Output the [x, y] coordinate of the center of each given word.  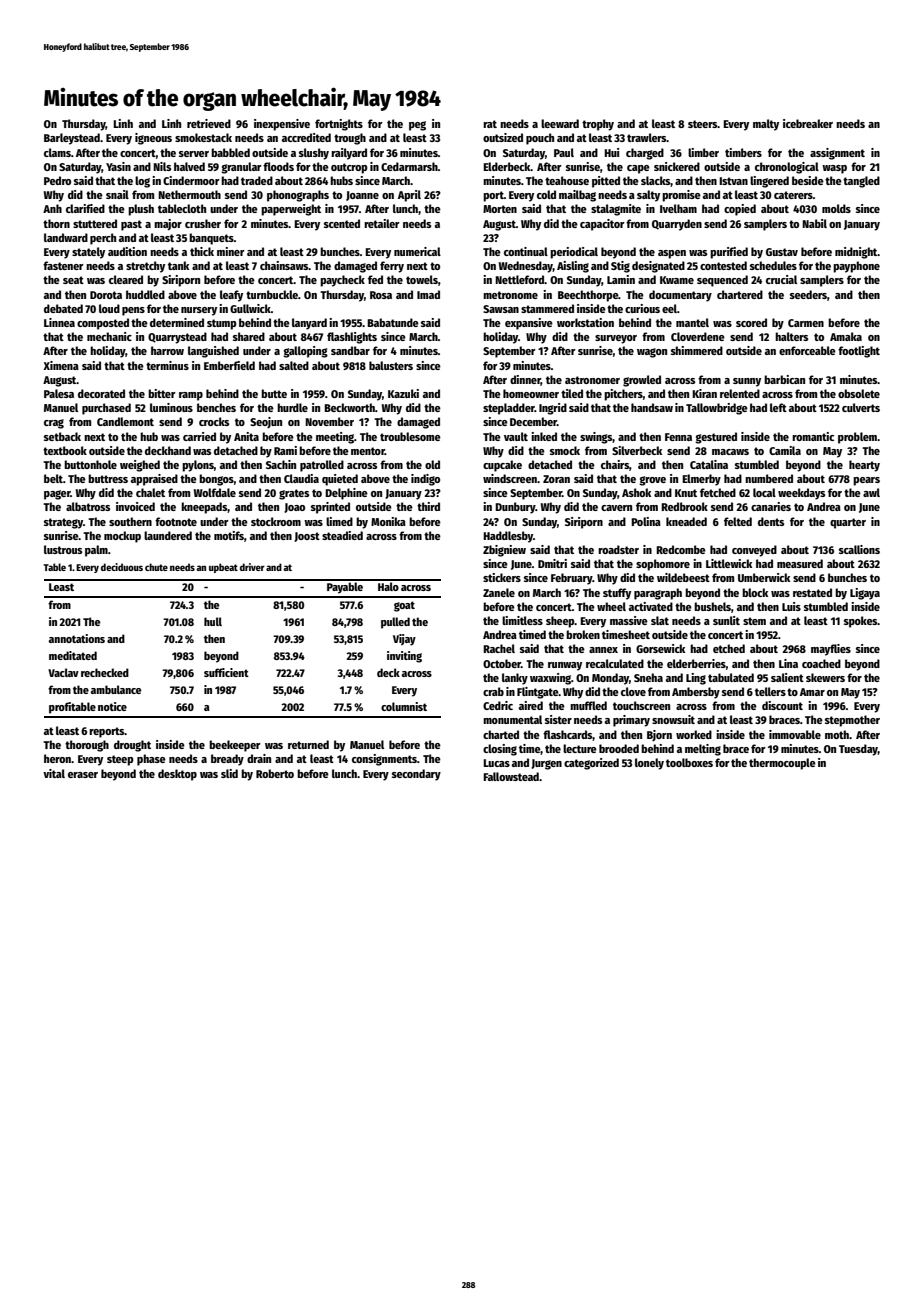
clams [57, 152]
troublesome [410, 436]
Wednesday [526, 267]
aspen [672, 254]
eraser [83, 775]
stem [754, 621]
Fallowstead [511, 776]
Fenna [678, 437]
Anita [246, 436]
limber [703, 152]
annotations [77, 638]
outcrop [349, 168]
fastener [63, 265]
